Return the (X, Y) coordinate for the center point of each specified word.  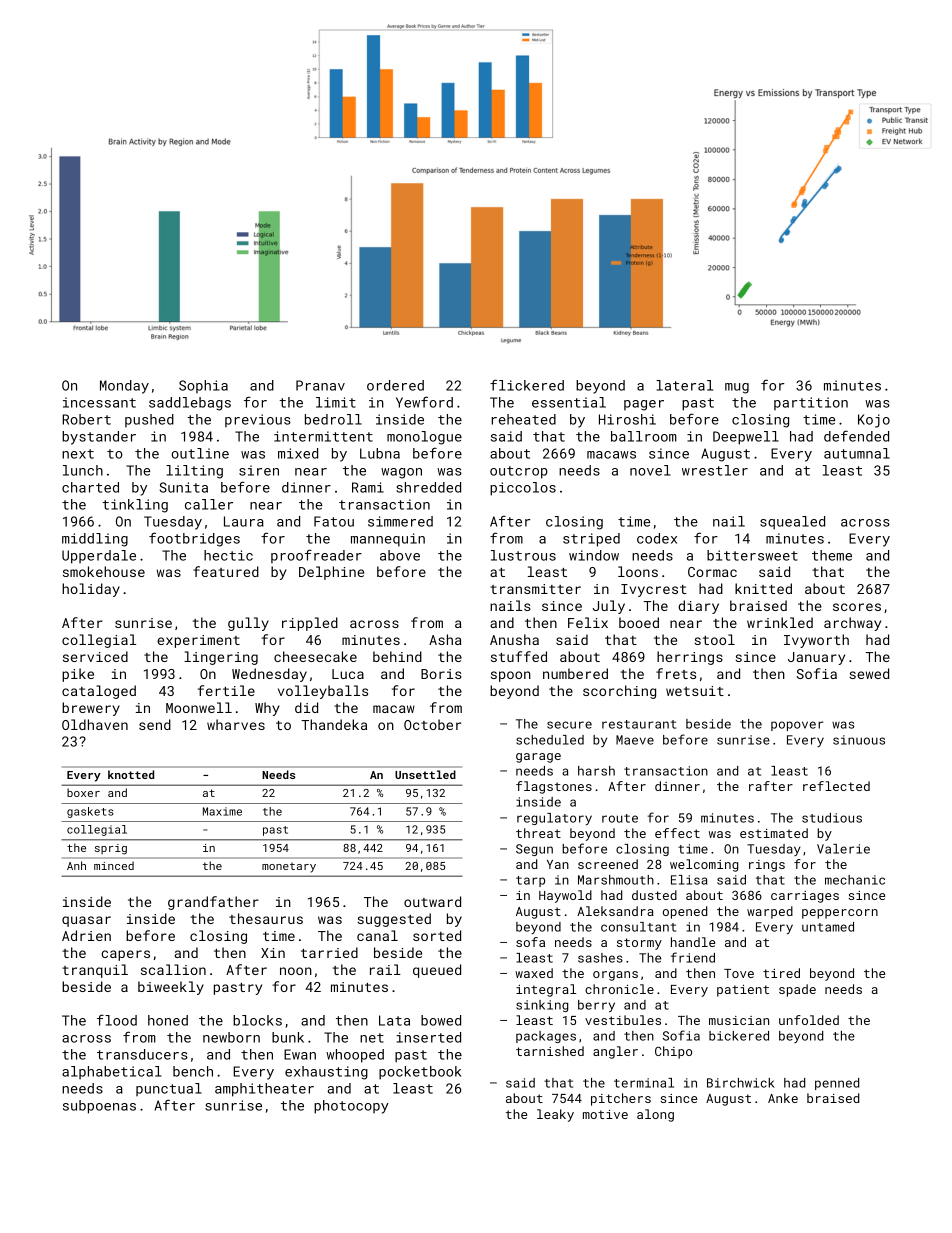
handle (693, 942)
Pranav (320, 385)
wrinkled (780, 622)
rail (385, 969)
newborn (231, 1037)
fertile (226, 690)
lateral (684, 385)
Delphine (331, 573)
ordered (395, 385)
